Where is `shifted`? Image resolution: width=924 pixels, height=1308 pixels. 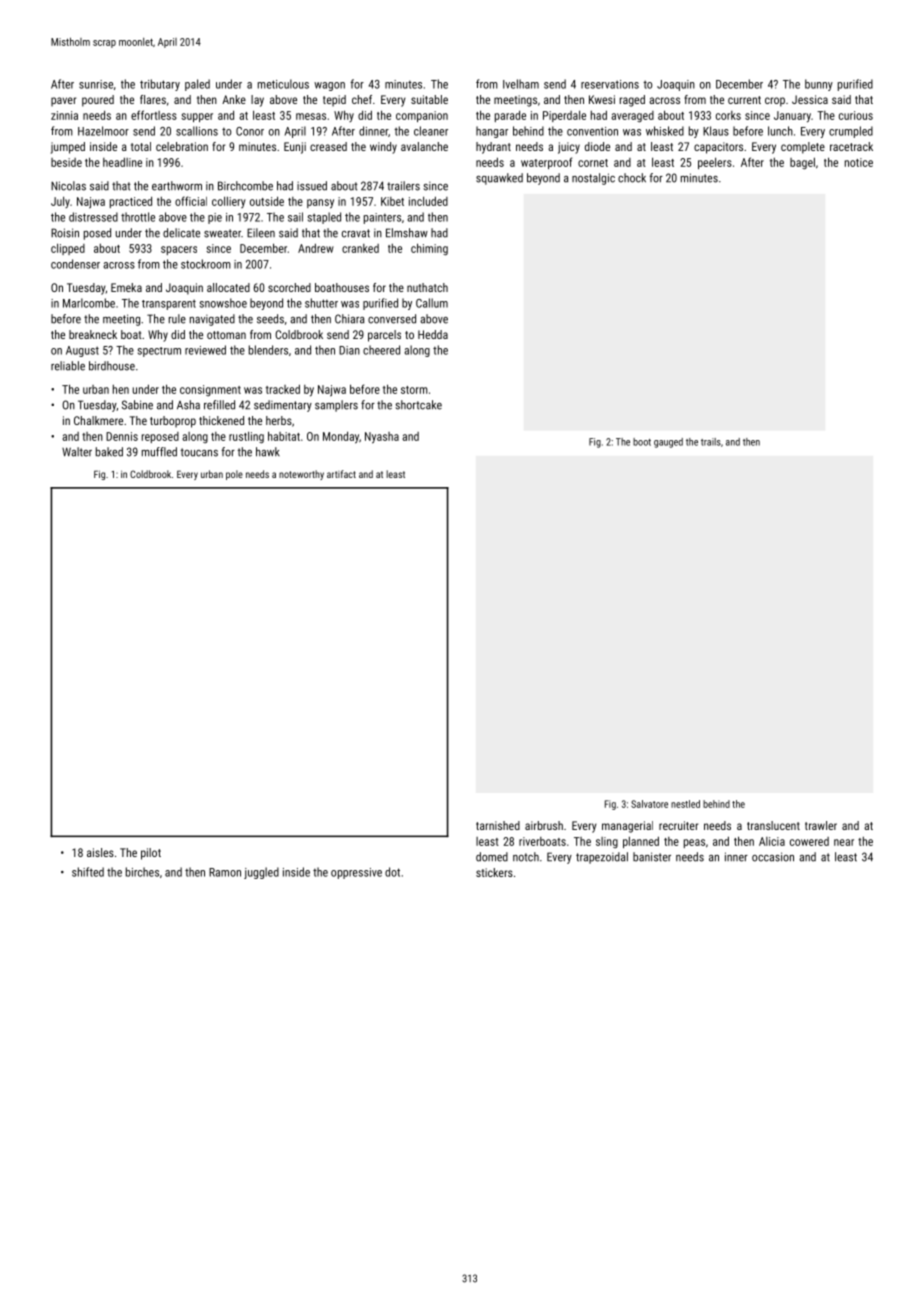 shifted is located at coordinates (88, 872).
